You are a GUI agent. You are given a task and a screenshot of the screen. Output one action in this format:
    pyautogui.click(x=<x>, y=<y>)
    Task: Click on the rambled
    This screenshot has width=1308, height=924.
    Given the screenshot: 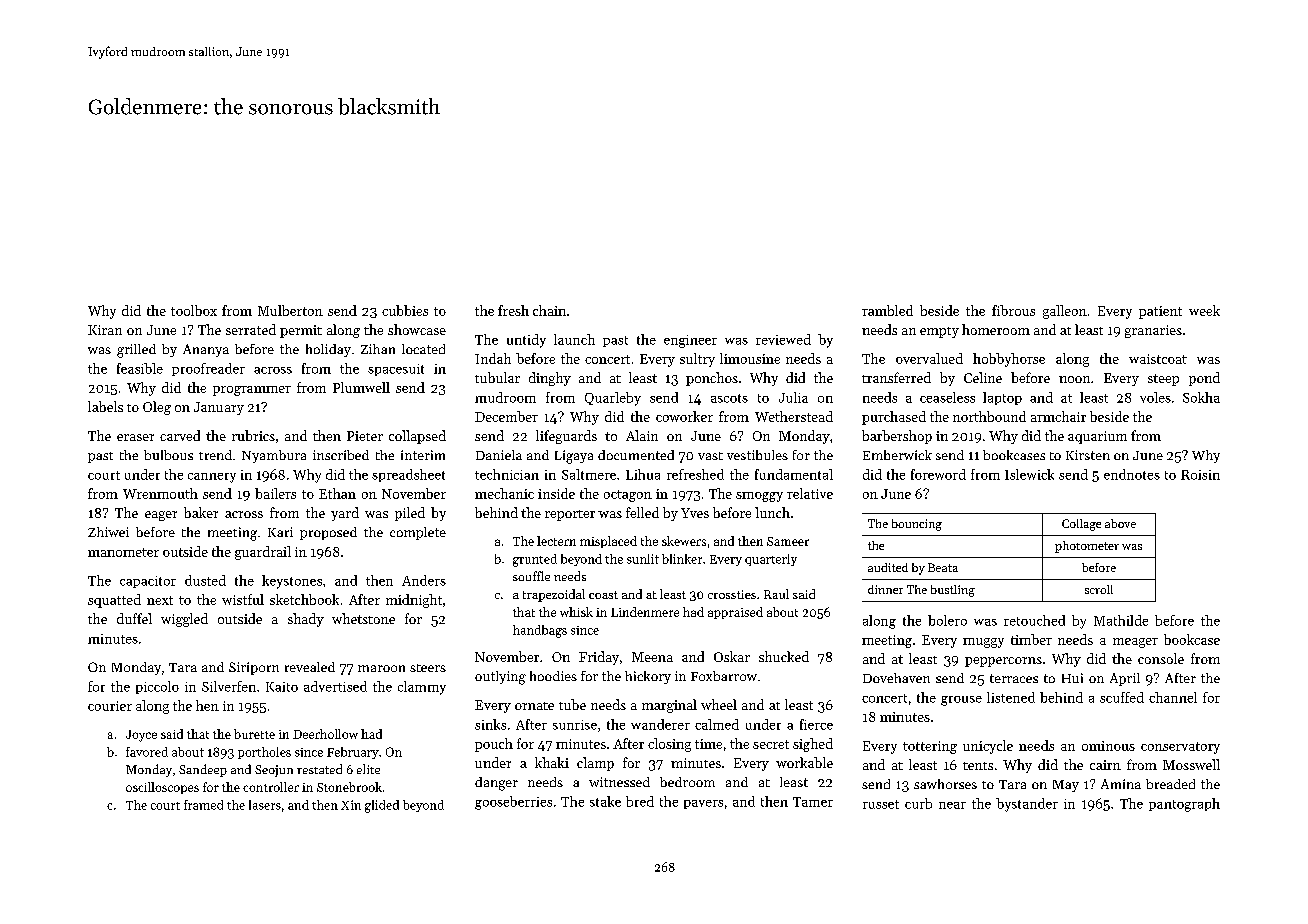 What is the action you would take?
    pyautogui.click(x=887, y=310)
